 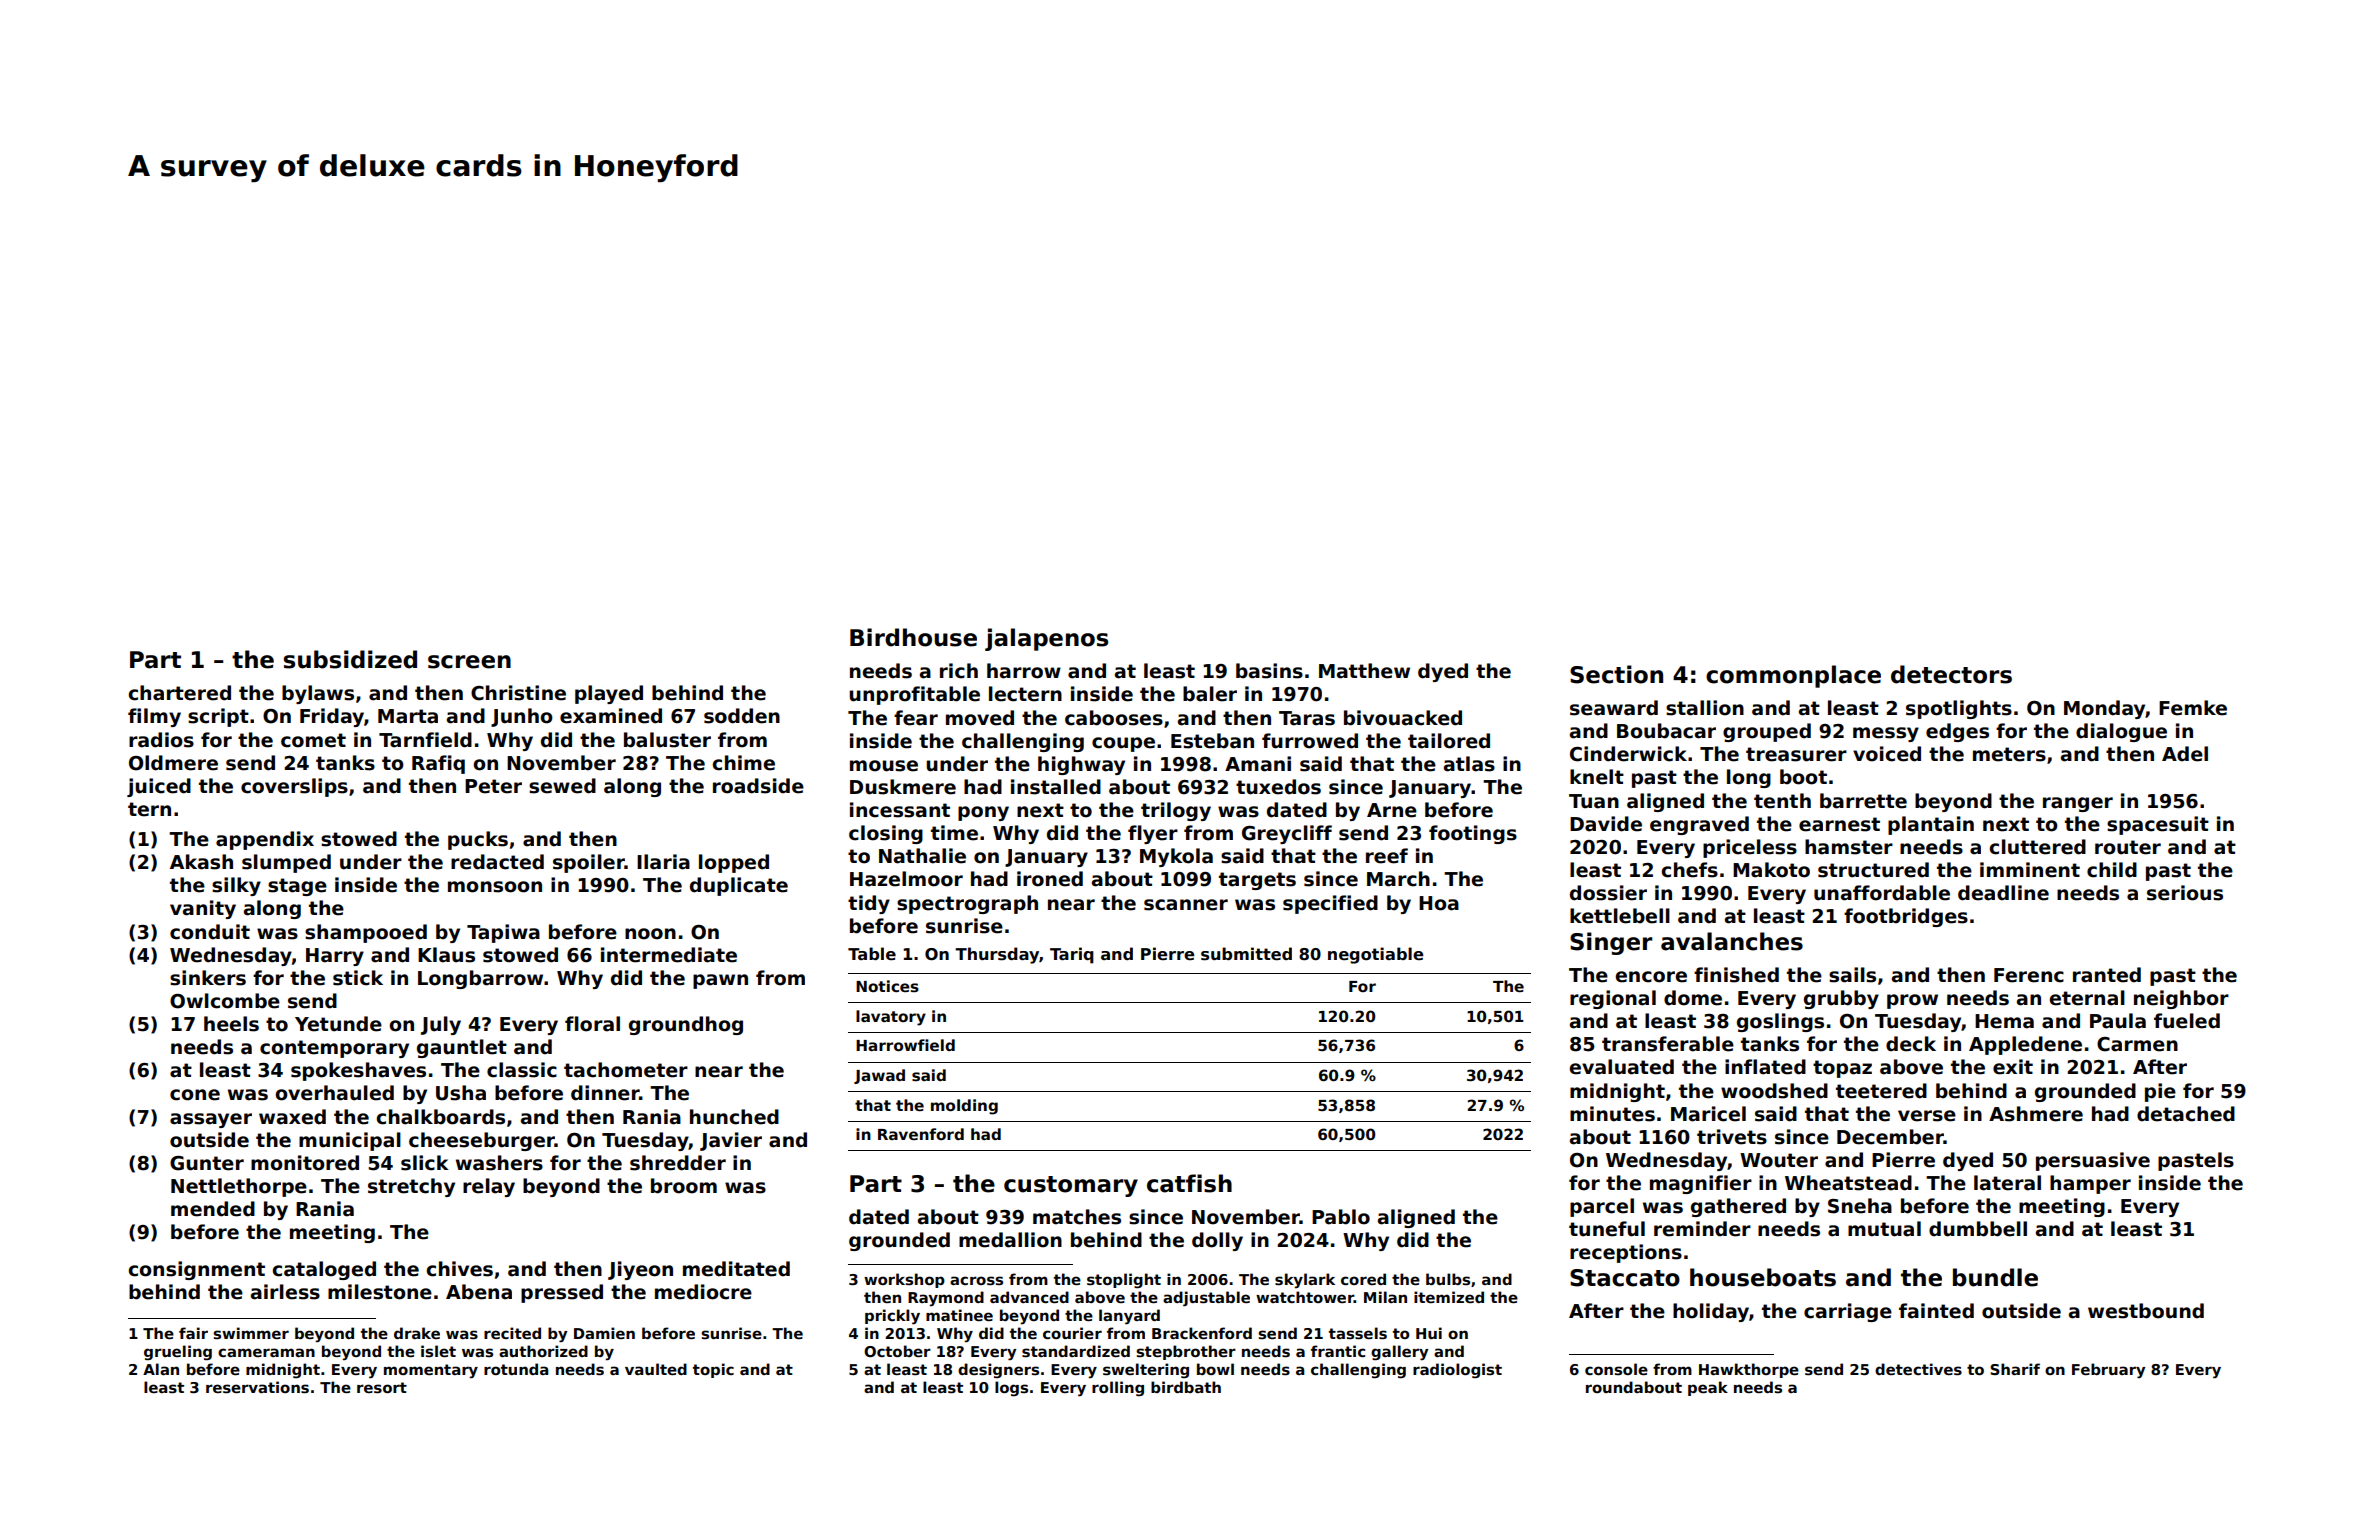 I want to click on stepbrother, so click(x=1186, y=1352).
